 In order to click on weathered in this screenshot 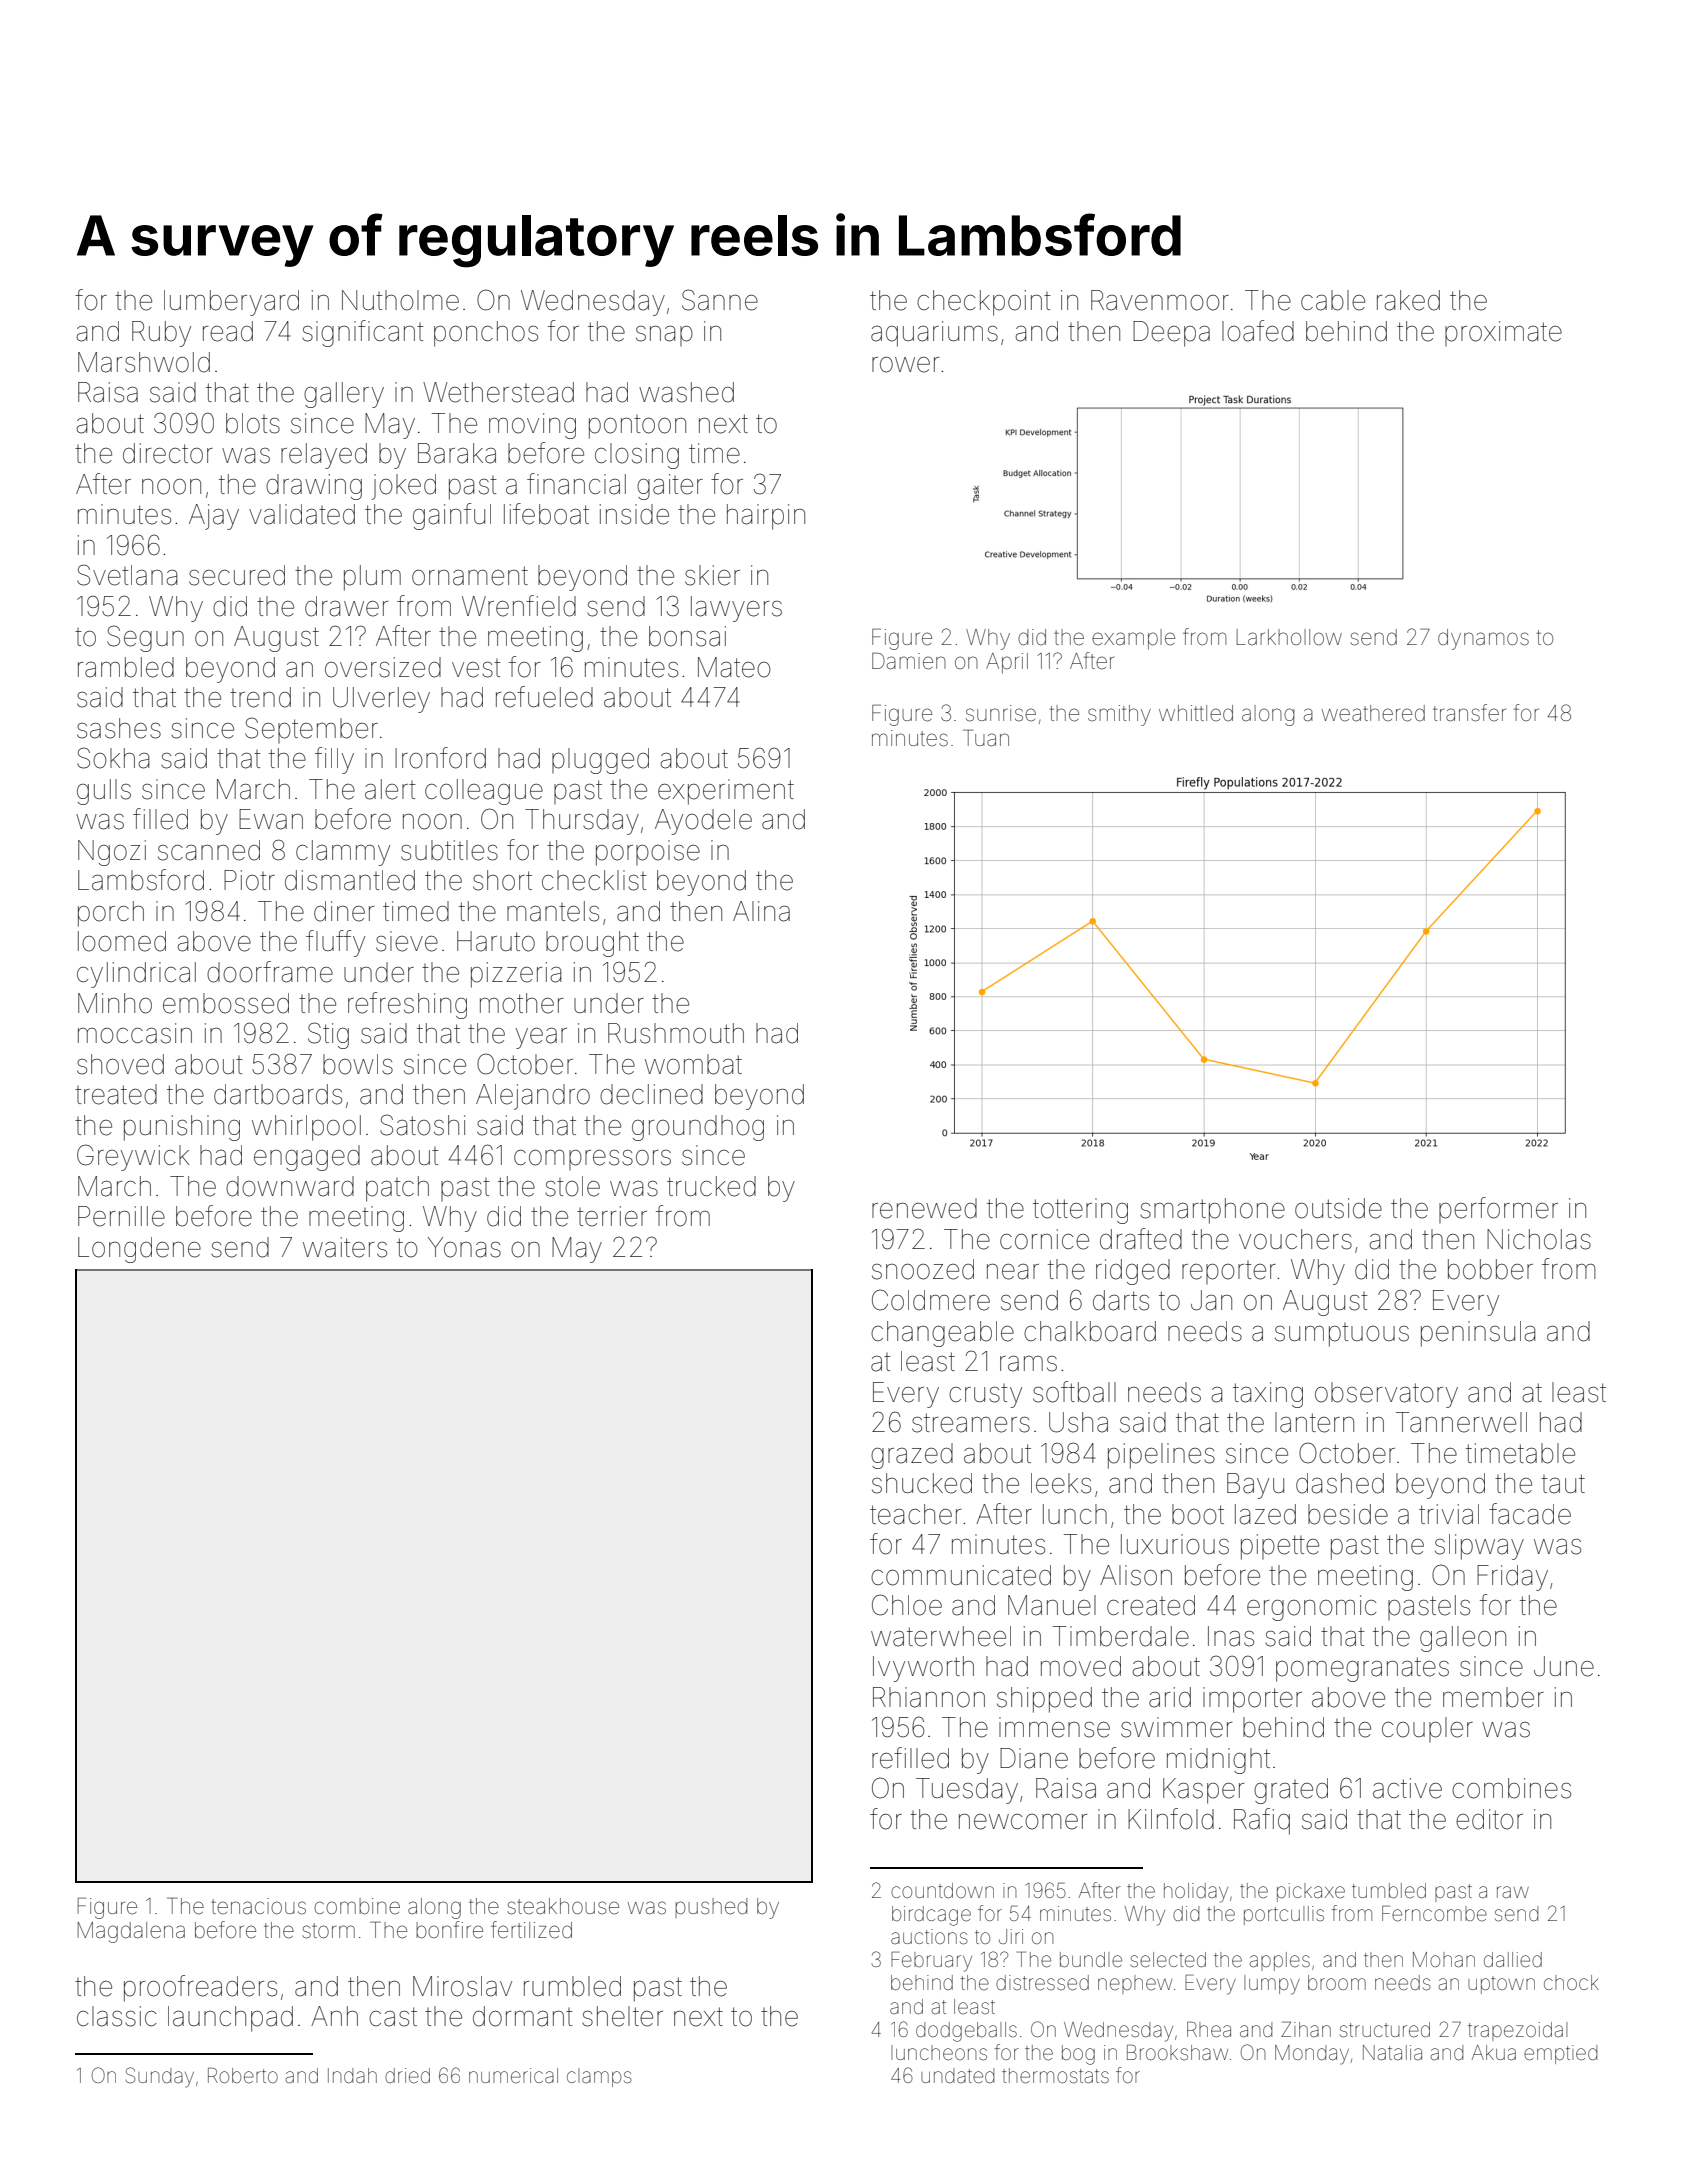, I will do `click(1373, 713)`.
